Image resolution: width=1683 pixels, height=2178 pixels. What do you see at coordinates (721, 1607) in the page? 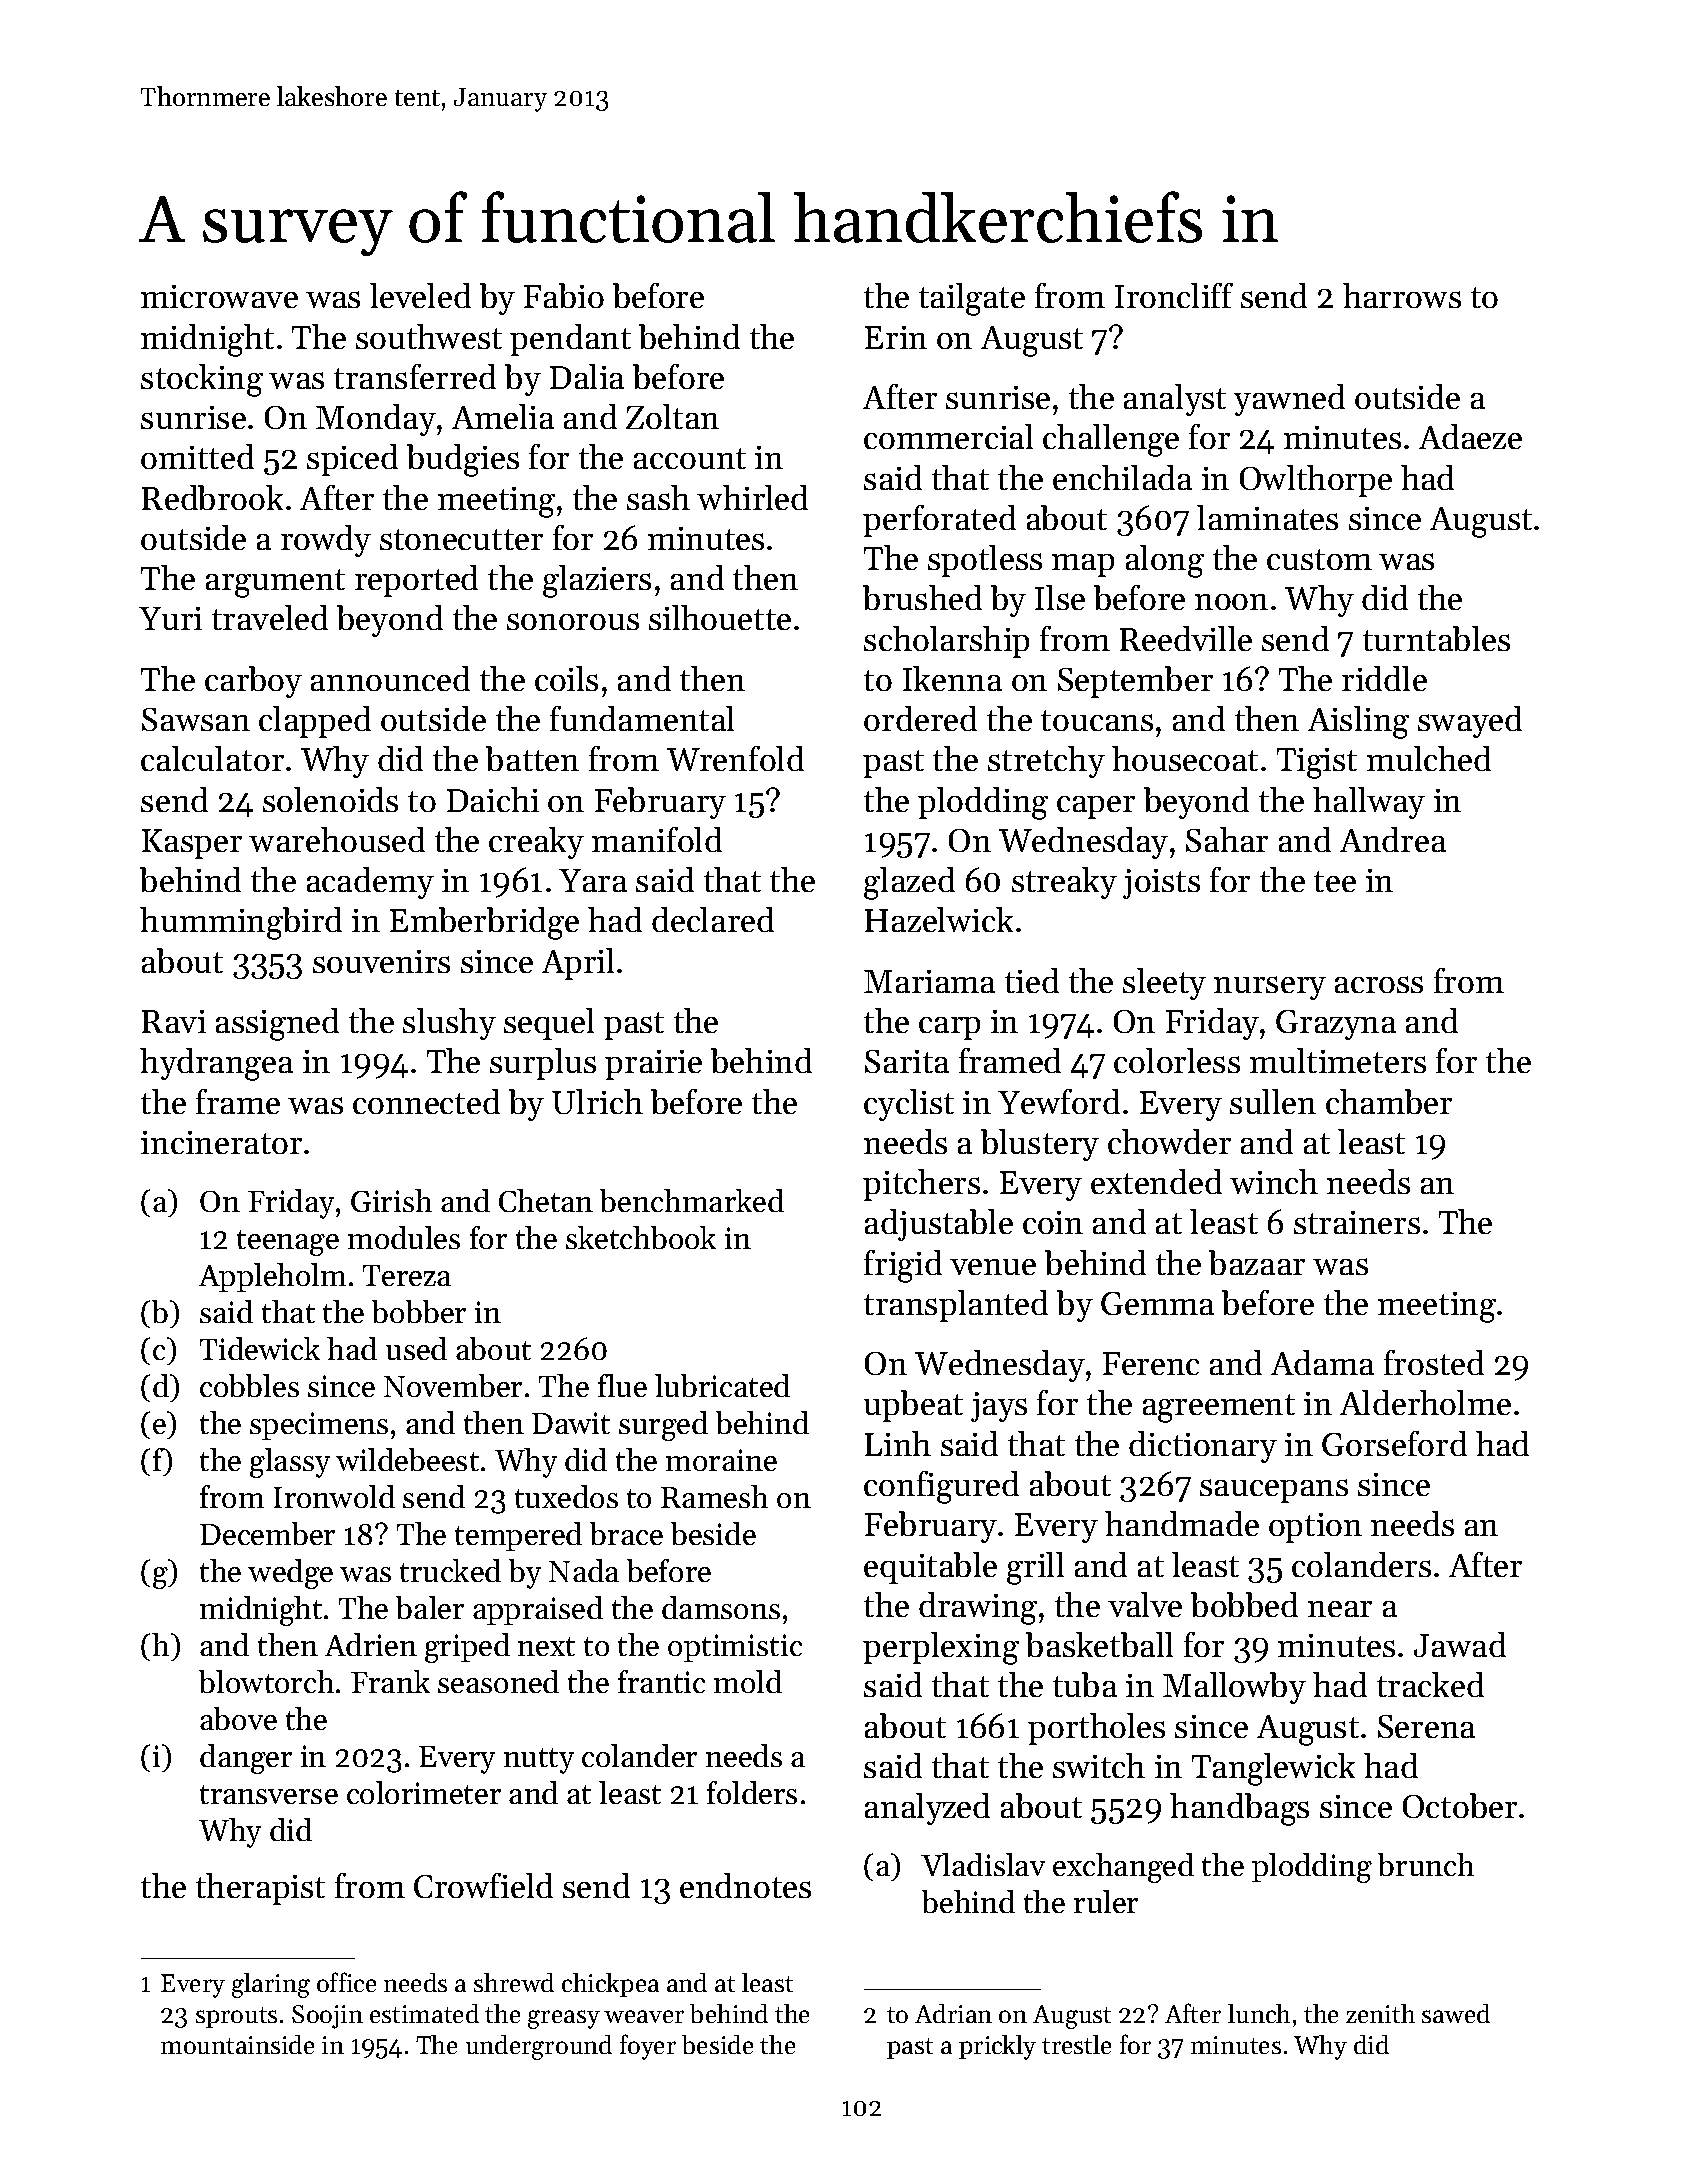
I see `damsons` at bounding box center [721, 1607].
